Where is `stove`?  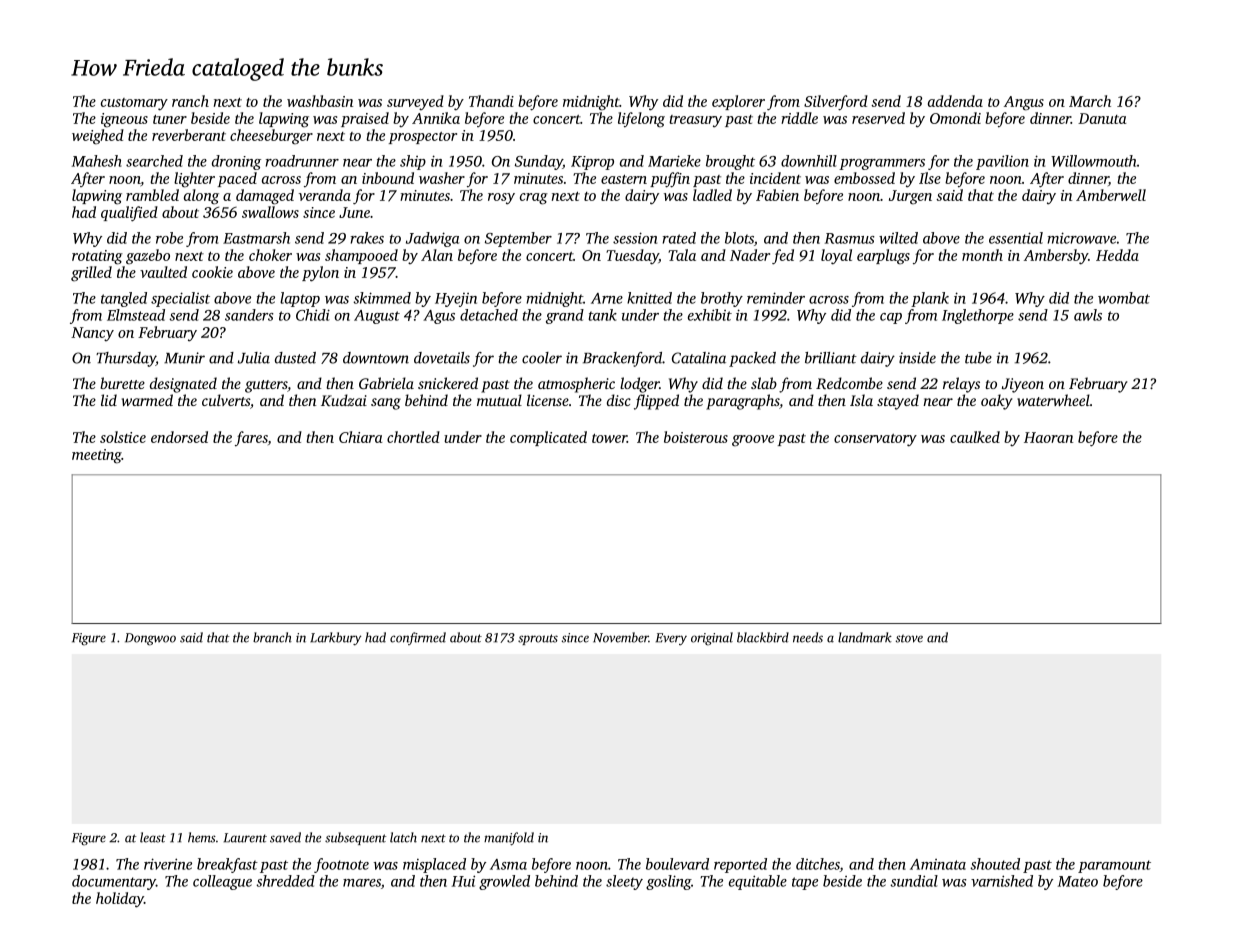 stove is located at coordinates (909, 638).
